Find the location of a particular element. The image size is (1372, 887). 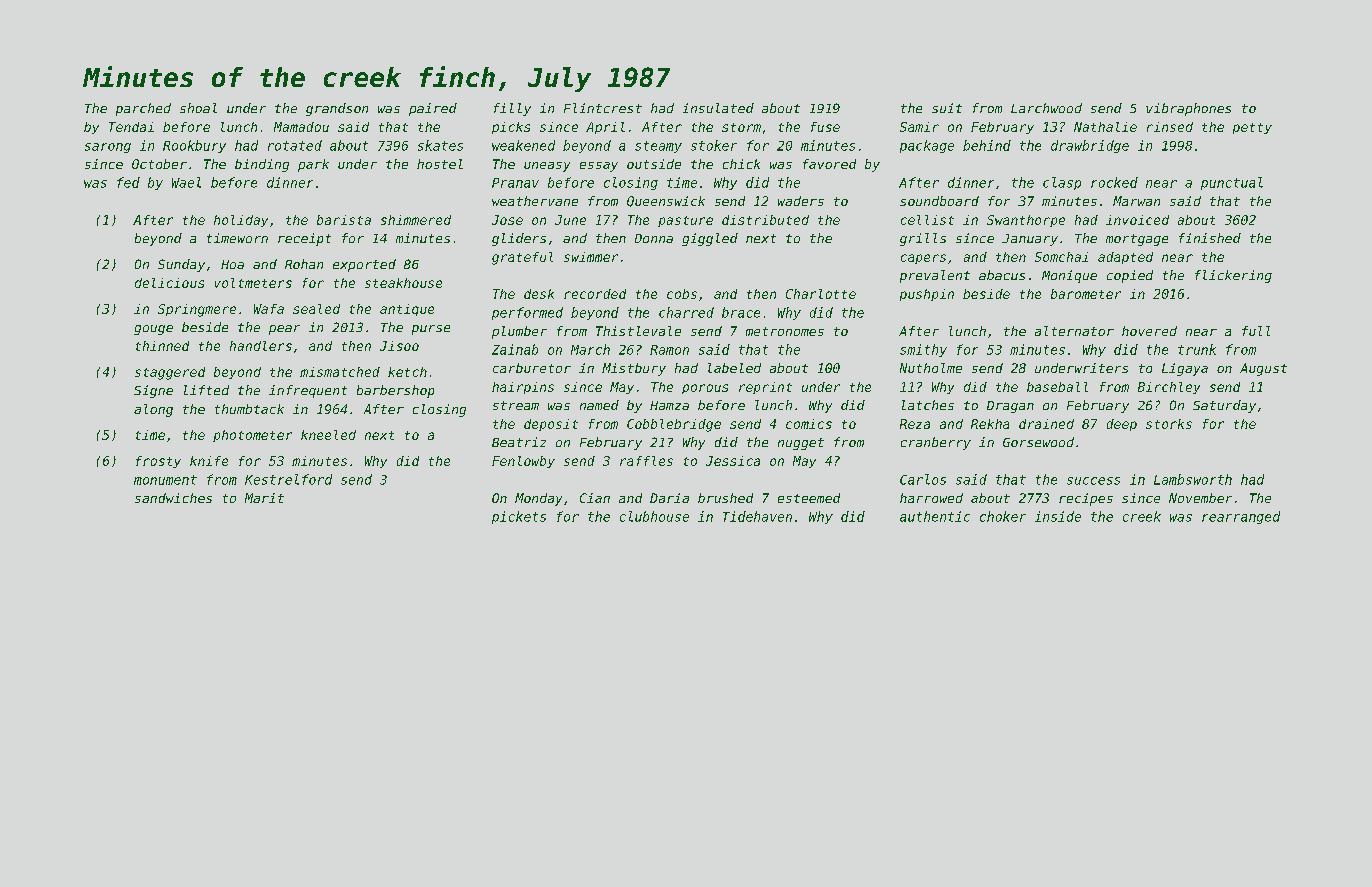

clasp is located at coordinates (1062, 183).
